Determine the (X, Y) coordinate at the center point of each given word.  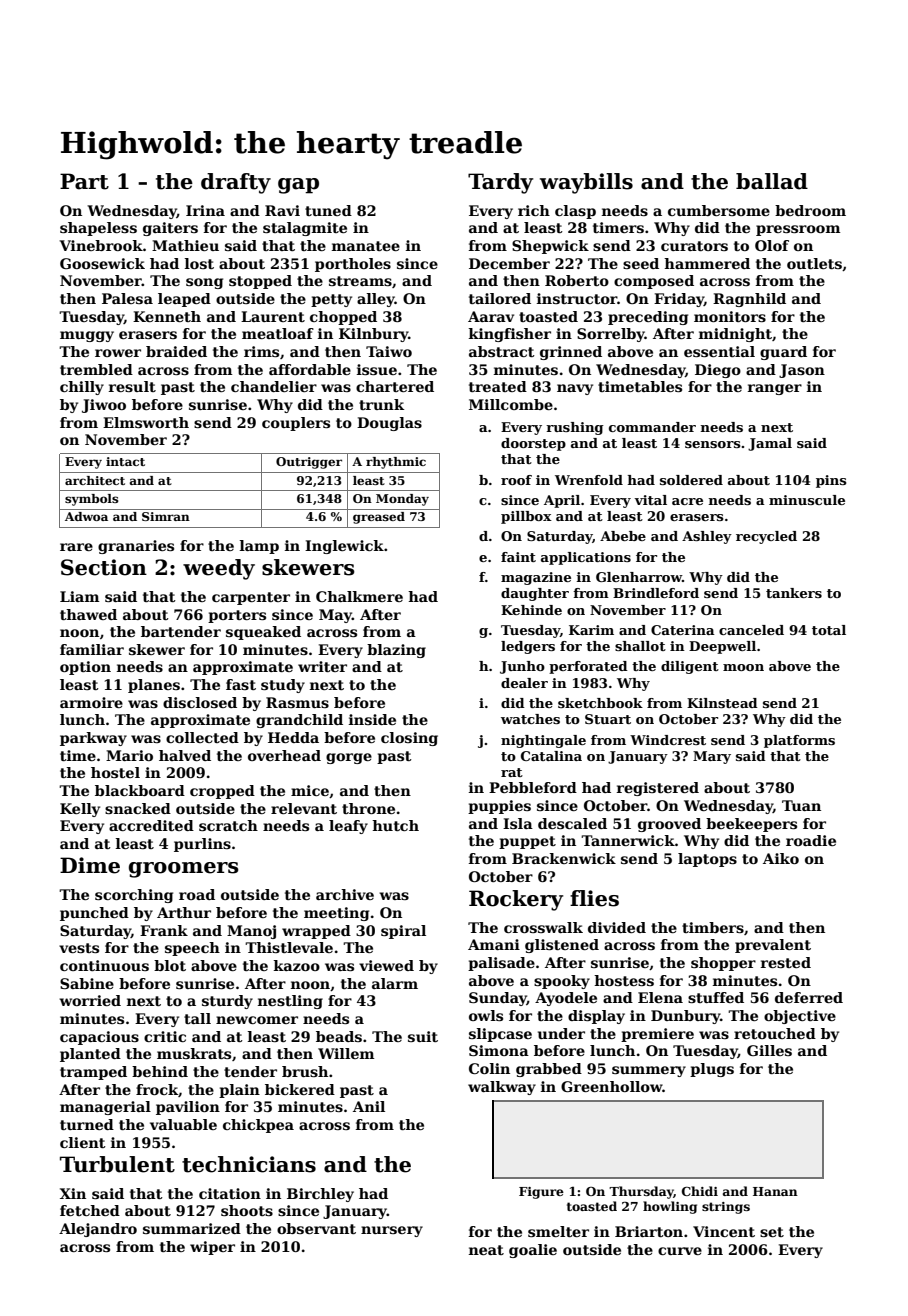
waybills (586, 183)
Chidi (700, 1191)
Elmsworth (146, 422)
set (772, 1232)
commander (652, 427)
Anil (369, 1106)
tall (197, 1018)
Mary (712, 757)
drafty (236, 183)
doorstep (533, 444)
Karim (591, 630)
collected (202, 737)
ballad (772, 181)
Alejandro (98, 1230)
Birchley (320, 1195)
